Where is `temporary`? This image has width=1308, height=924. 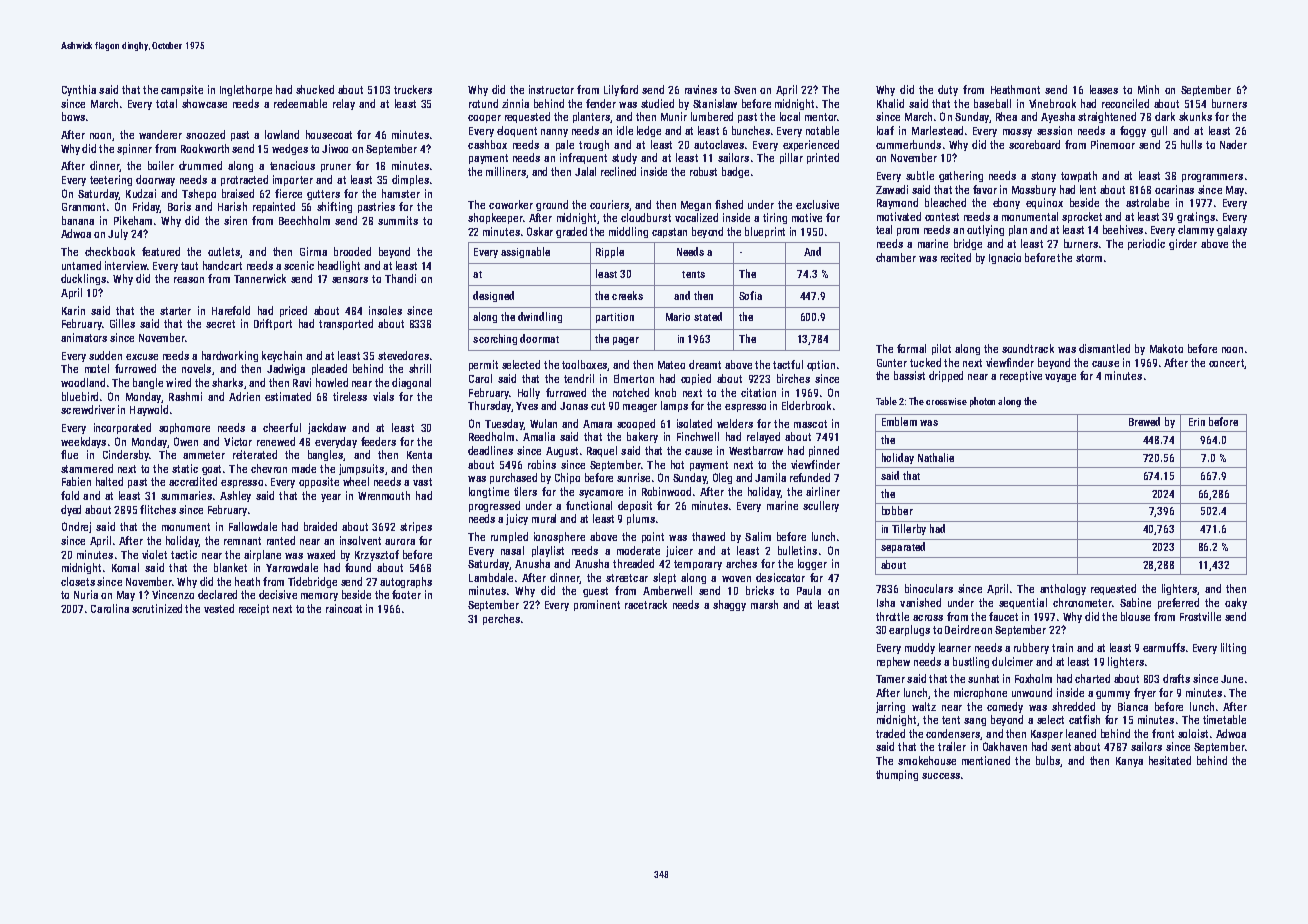
temporary is located at coordinates (698, 565).
